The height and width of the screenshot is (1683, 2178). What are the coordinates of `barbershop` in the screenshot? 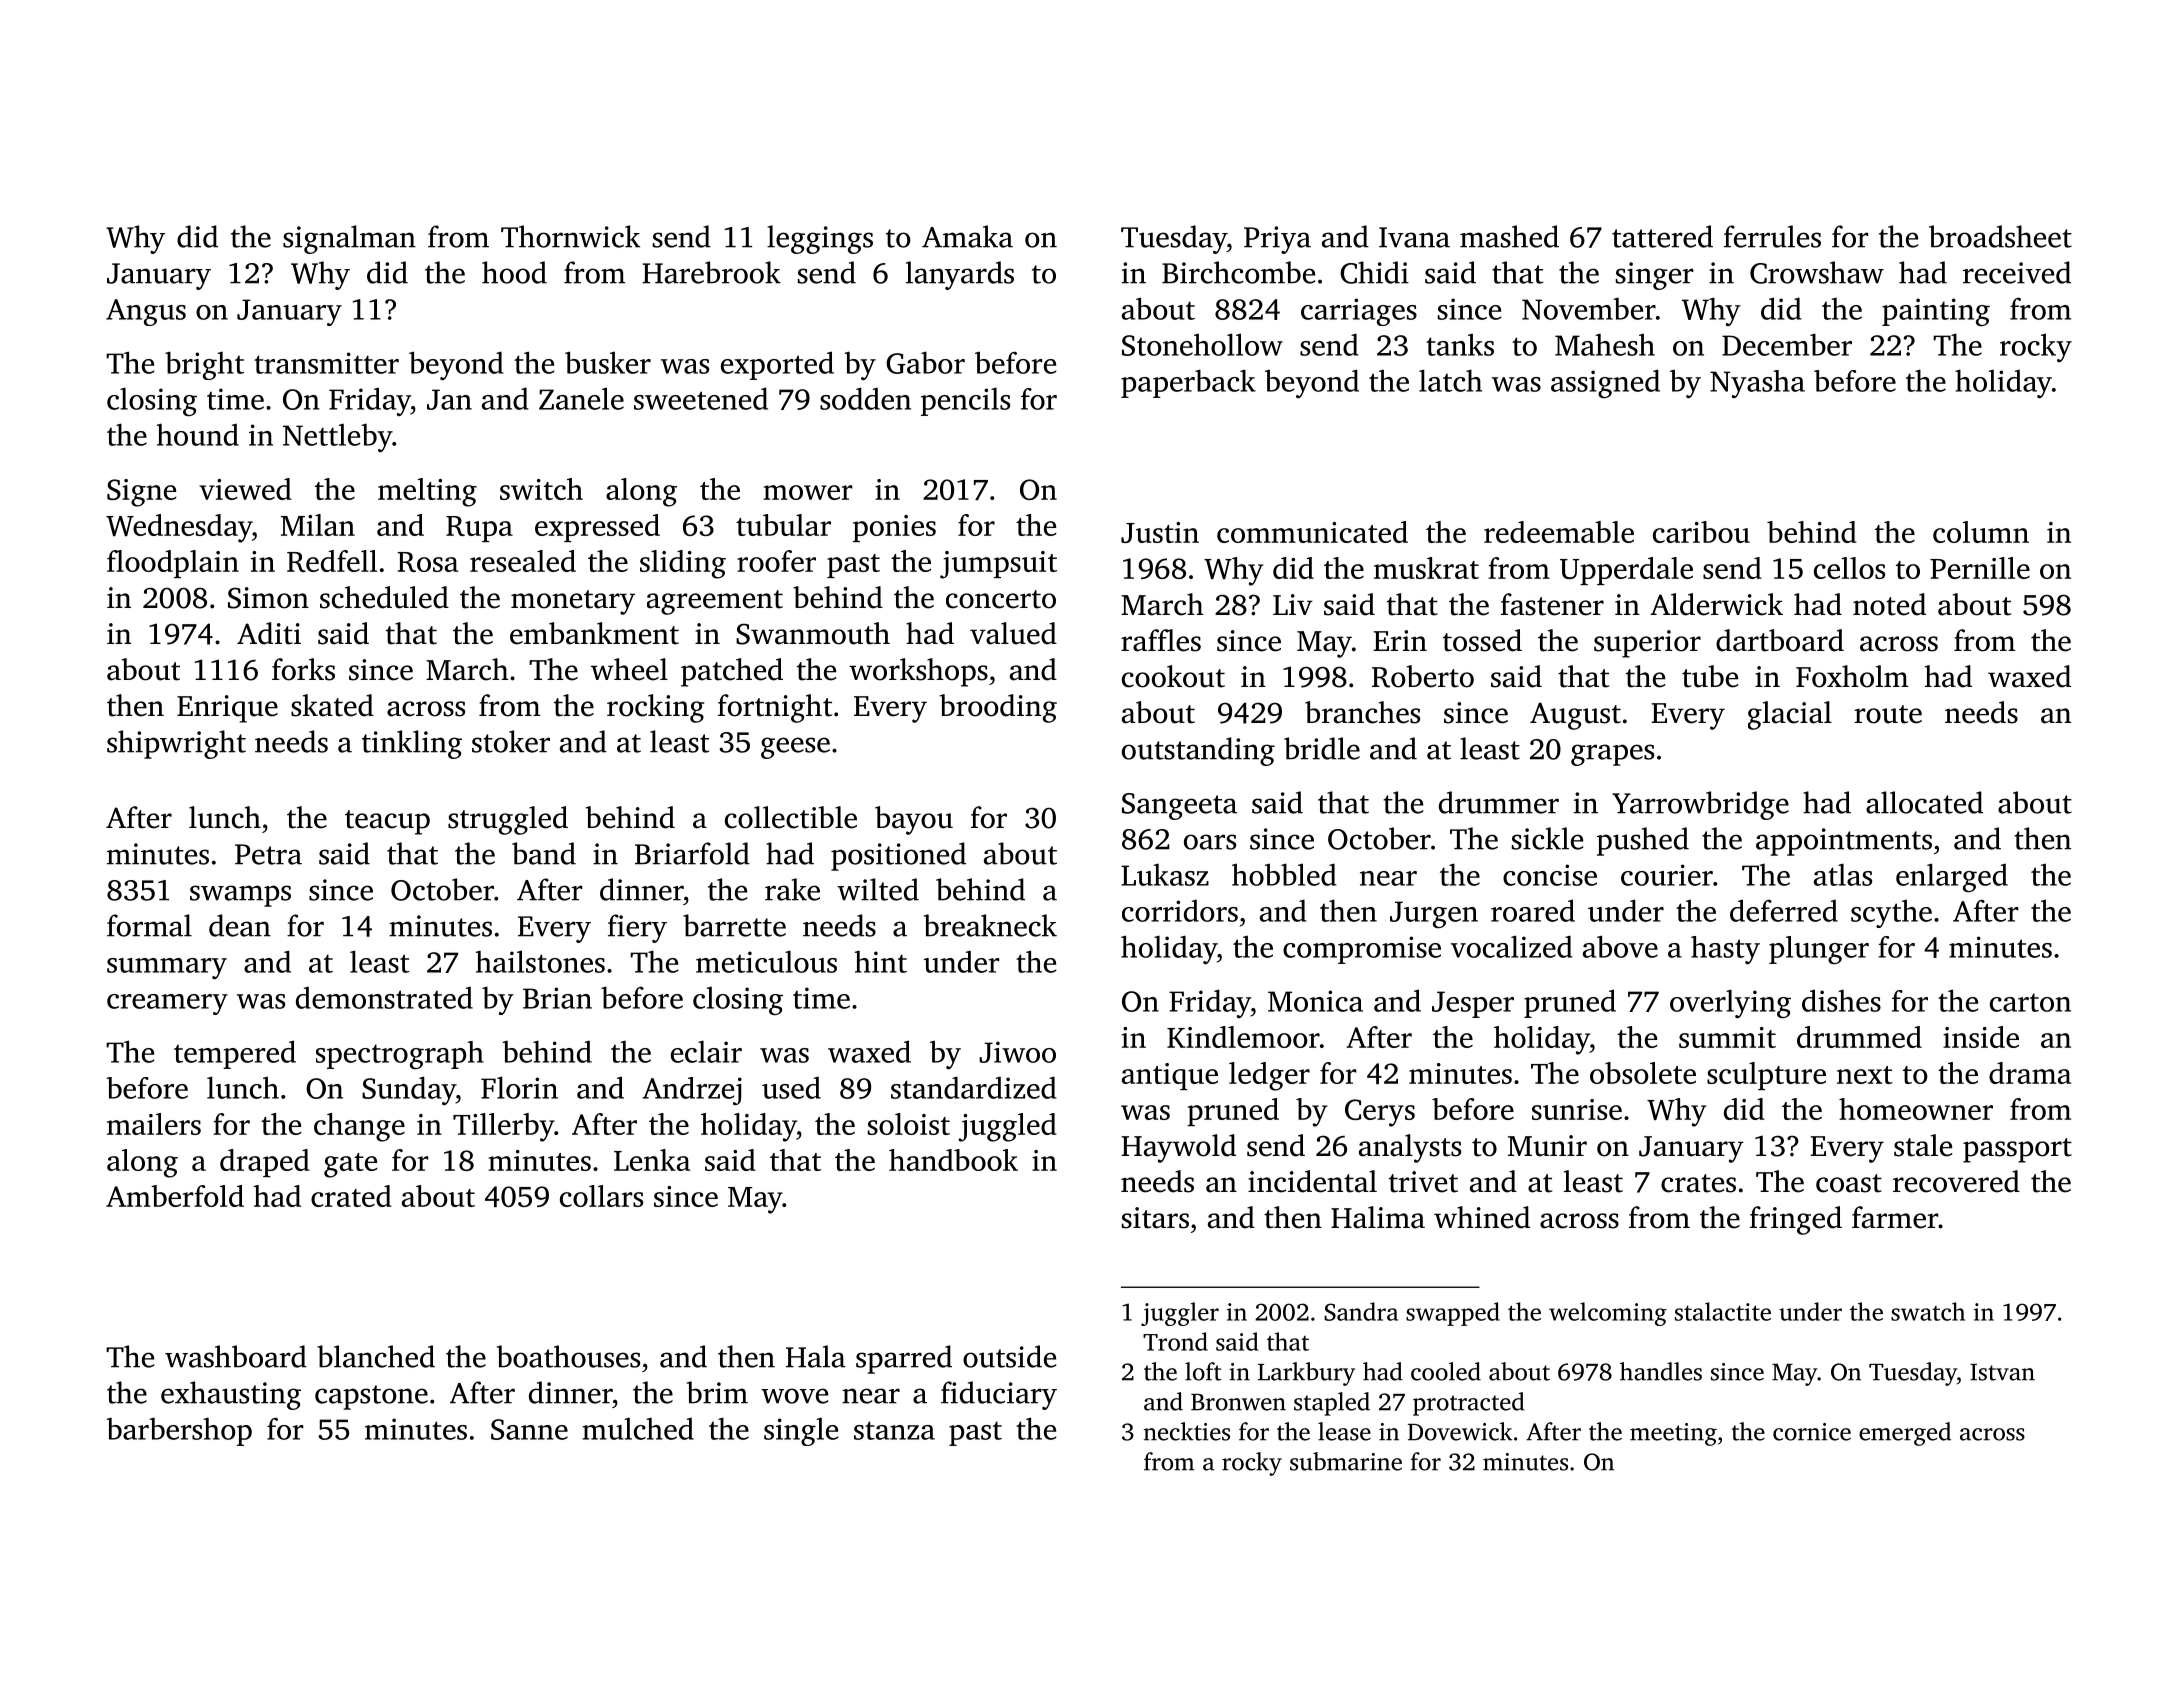 It's located at (179, 1432).
